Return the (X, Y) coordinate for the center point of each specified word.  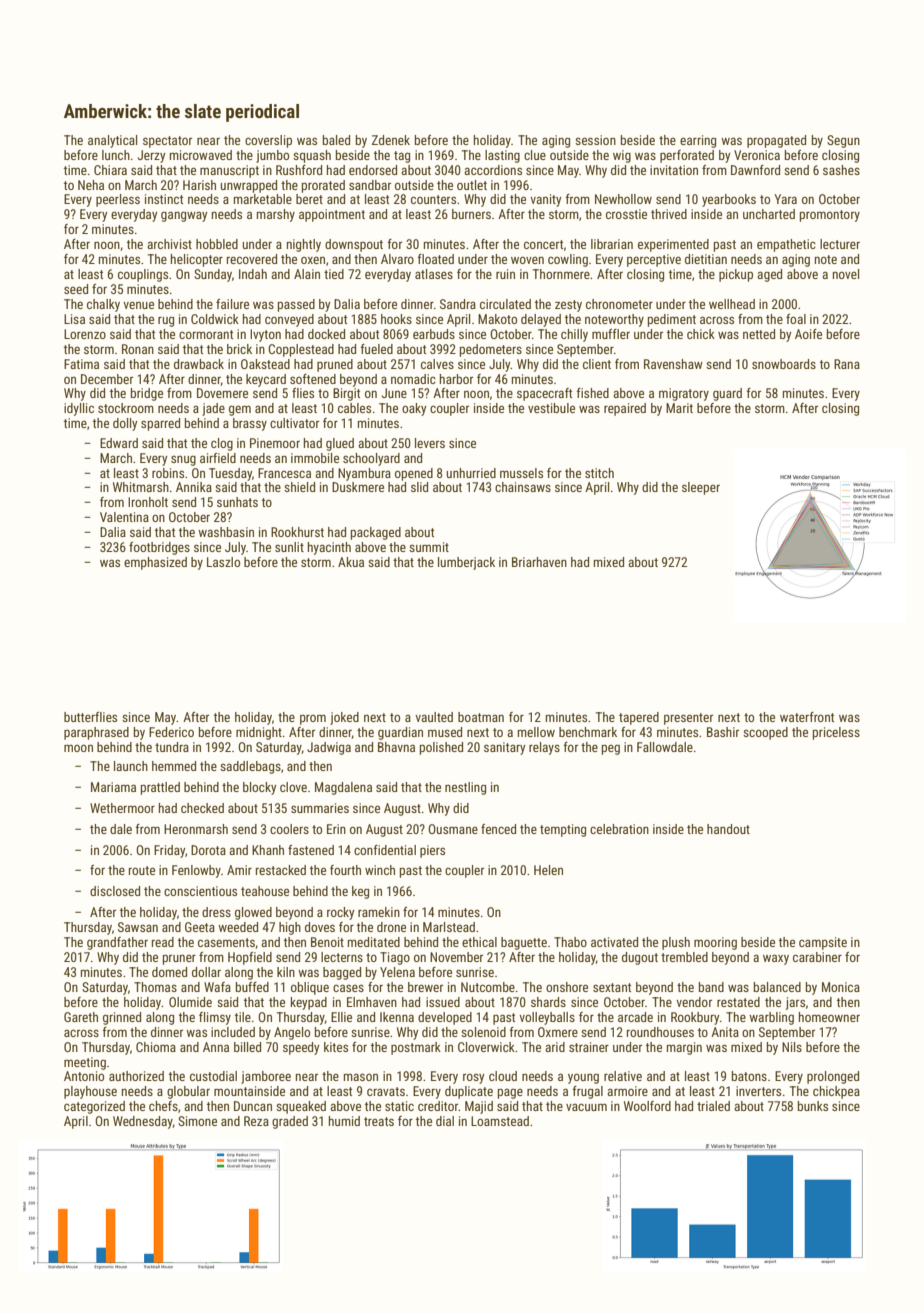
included (233, 1032)
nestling (465, 788)
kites (336, 1047)
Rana (847, 364)
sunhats (237, 502)
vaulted (434, 717)
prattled (160, 788)
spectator (167, 142)
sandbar (370, 185)
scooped (765, 733)
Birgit (346, 394)
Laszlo (223, 562)
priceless (836, 733)
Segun (843, 141)
